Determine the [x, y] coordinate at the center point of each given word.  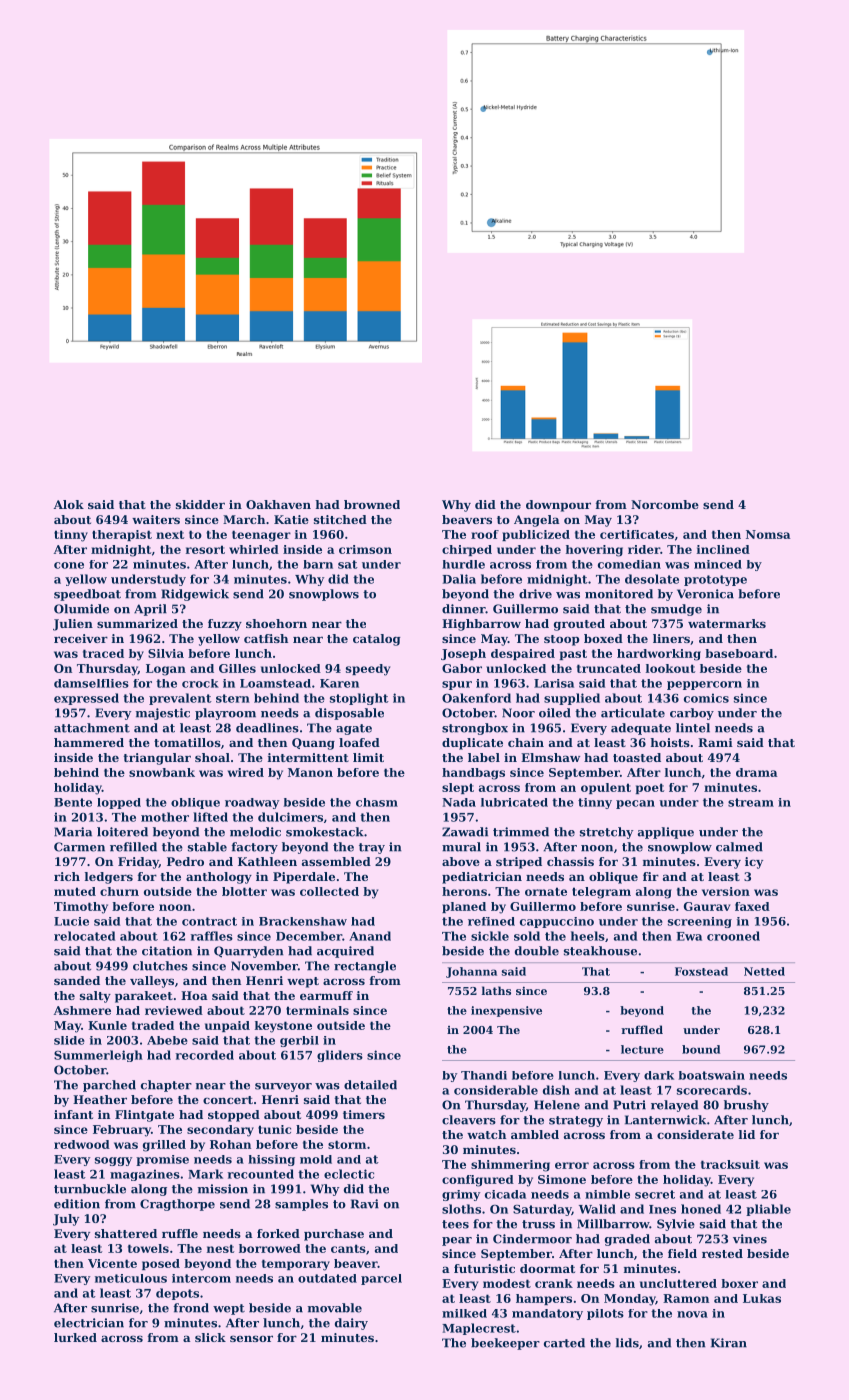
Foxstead [701, 971]
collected [329, 891]
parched [109, 1086]
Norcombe [665, 504]
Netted [764, 971]
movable [335, 1308]
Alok [69, 504]
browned [372, 504]
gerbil [299, 1041]
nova [692, 1314]
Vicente [112, 1263]
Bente [73, 802]
